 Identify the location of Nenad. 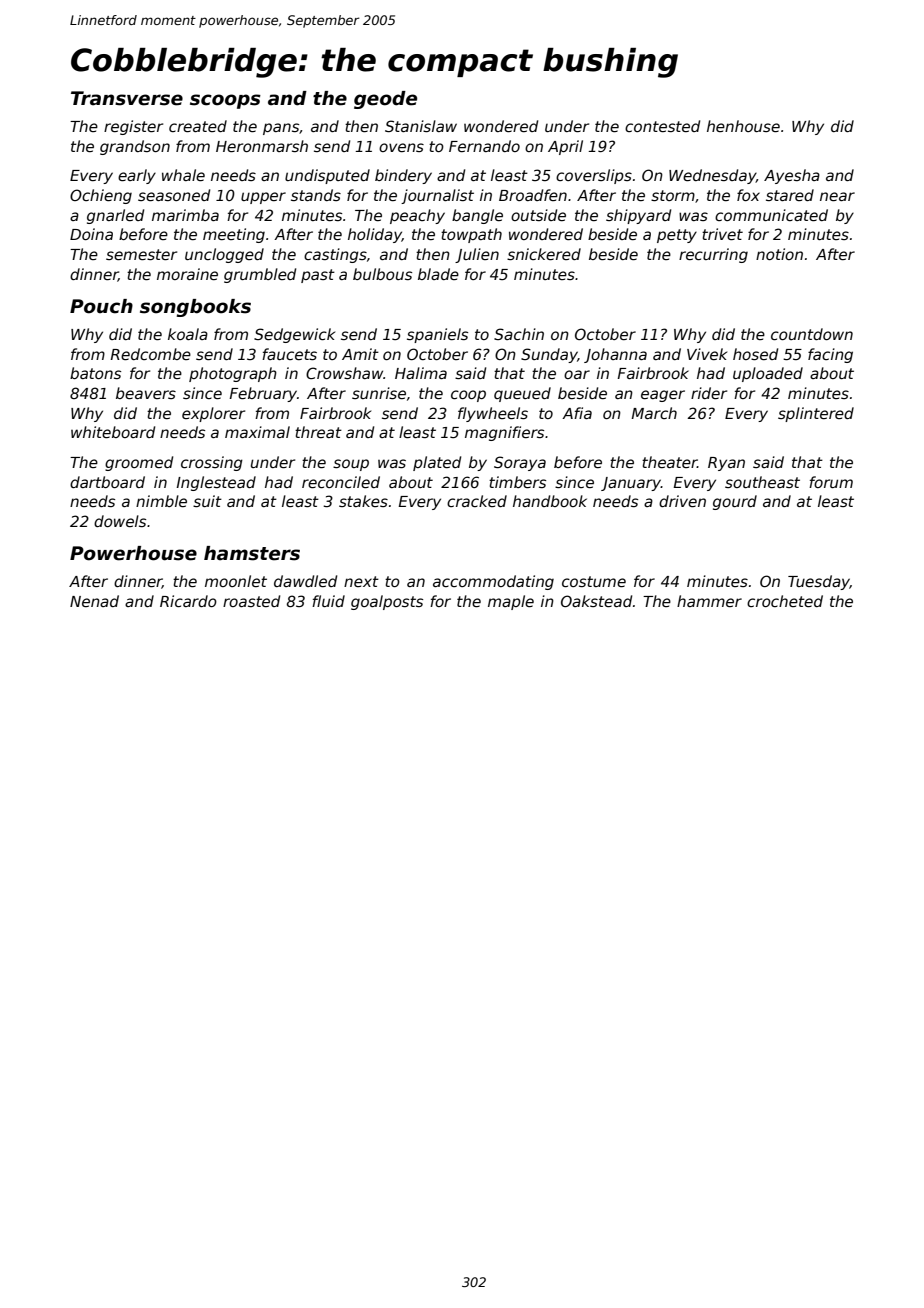
(94, 601).
